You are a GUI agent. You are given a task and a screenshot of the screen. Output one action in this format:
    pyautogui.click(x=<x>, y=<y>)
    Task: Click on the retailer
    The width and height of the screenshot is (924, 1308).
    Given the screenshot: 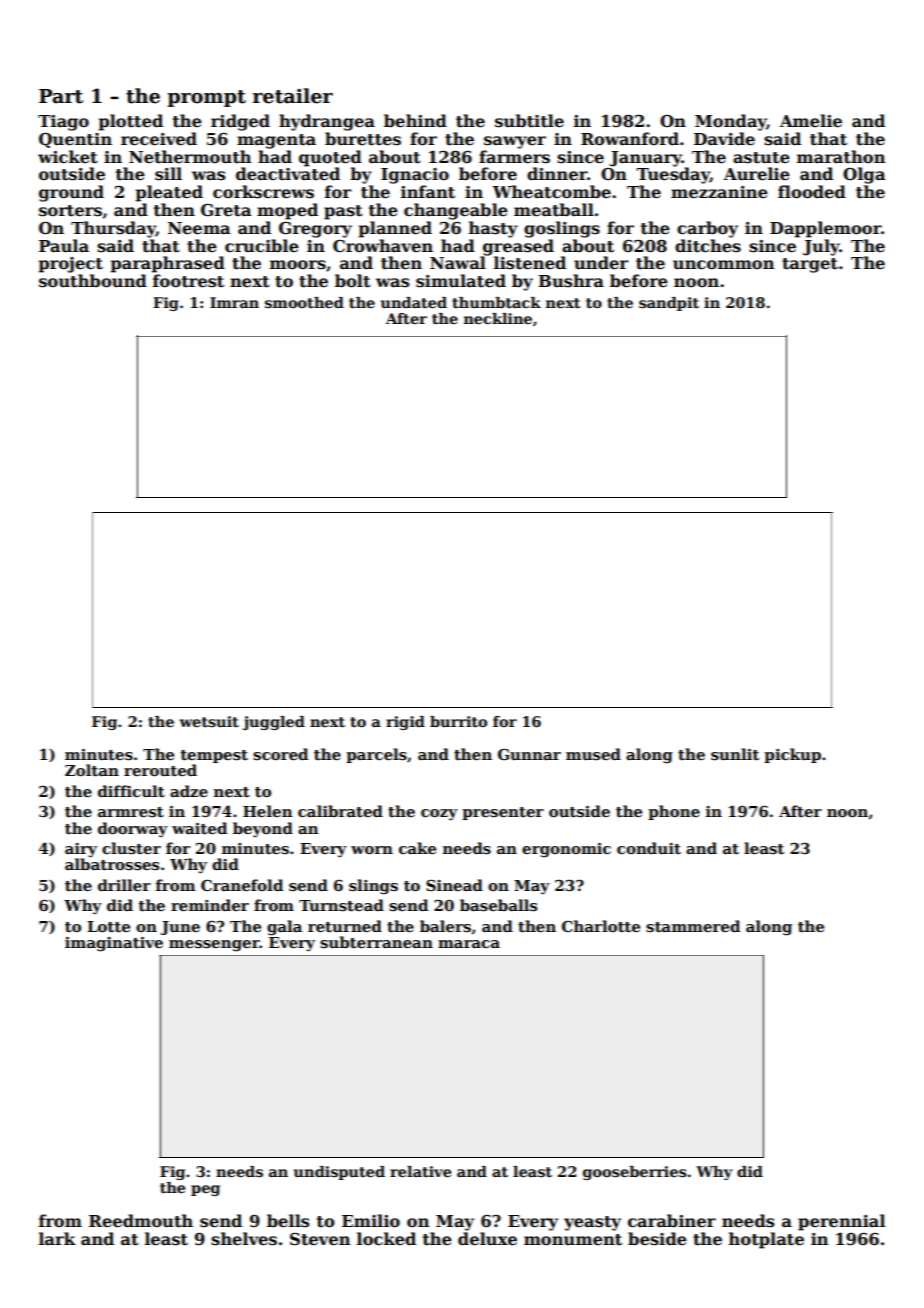 What is the action you would take?
    pyautogui.click(x=293, y=96)
